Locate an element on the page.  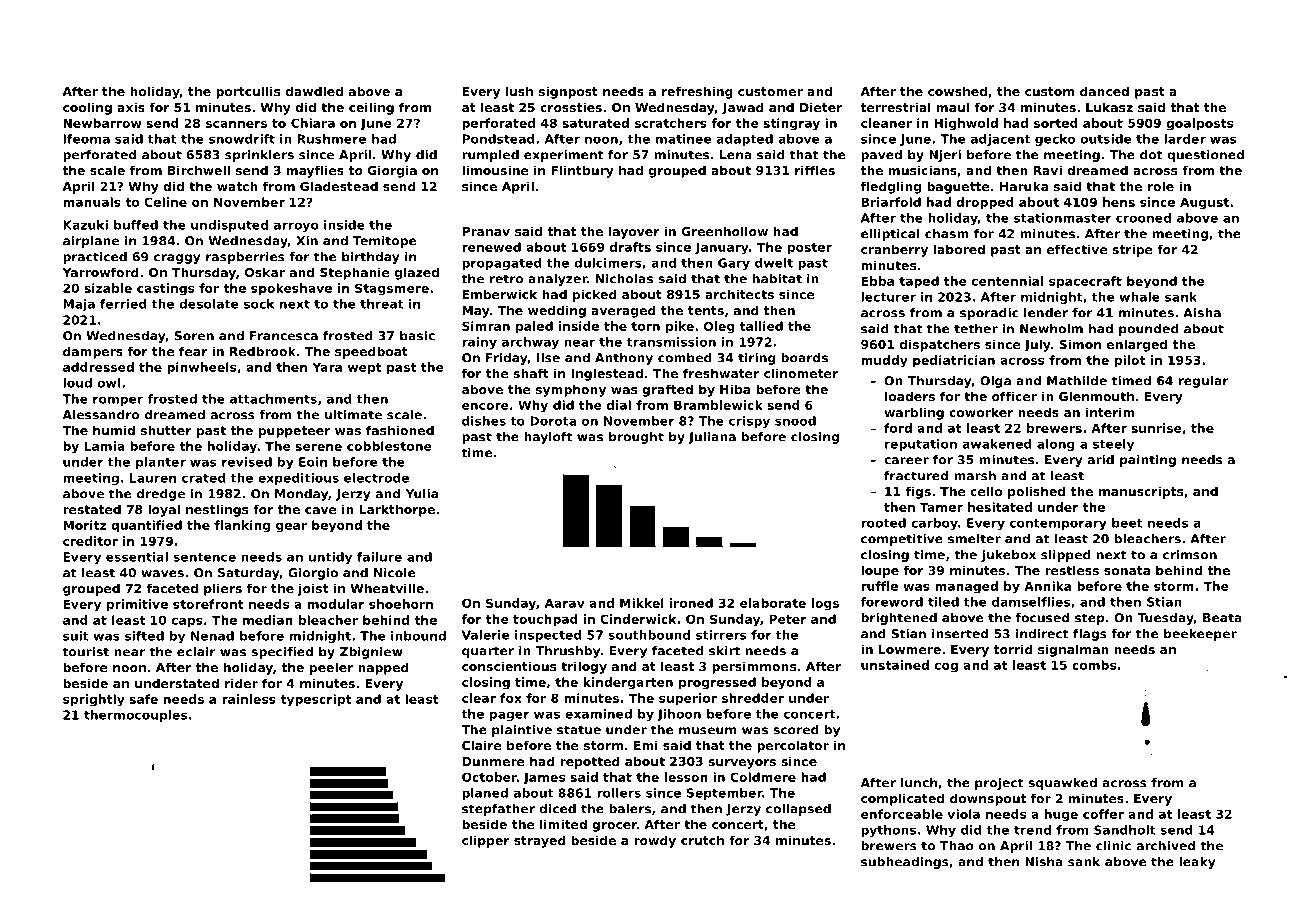
regular is located at coordinates (1204, 382).
